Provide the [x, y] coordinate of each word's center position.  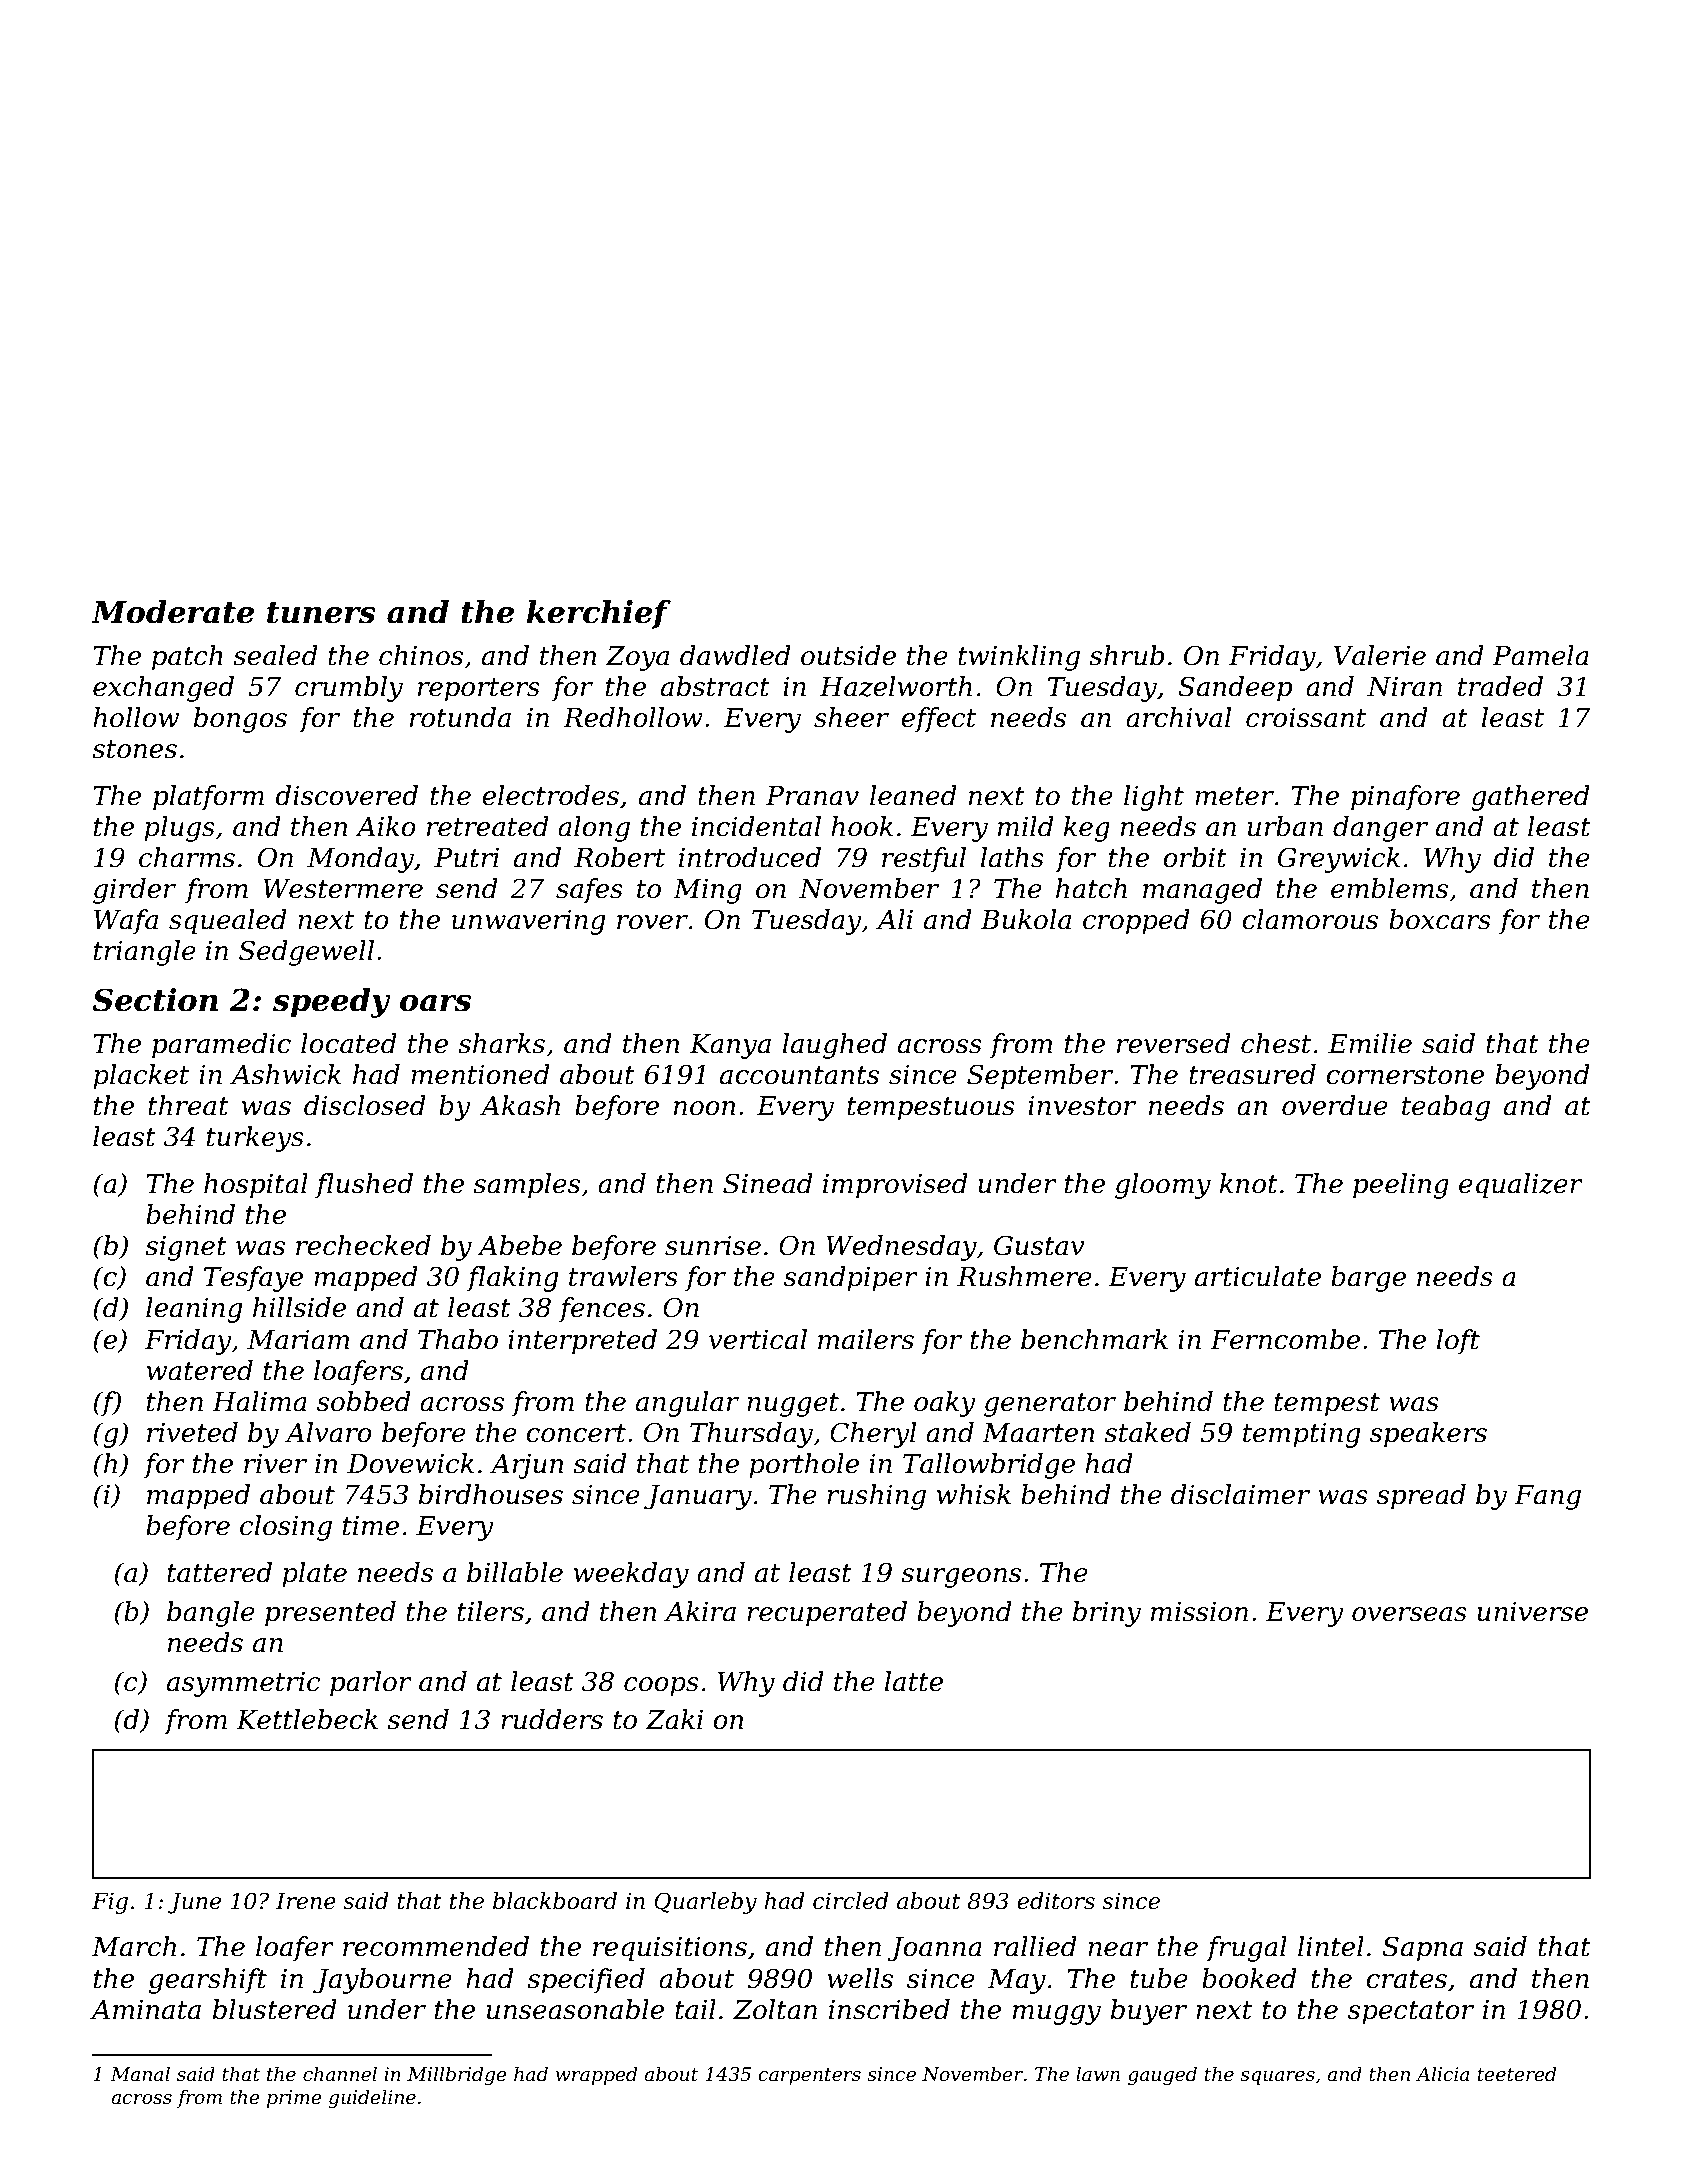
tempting [1301, 1435]
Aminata [145, 2010]
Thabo [458, 1339]
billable [515, 1572]
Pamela [1540, 655]
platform [208, 798]
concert [576, 1433]
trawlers [623, 1276]
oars [435, 1003]
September [1040, 1077]
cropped [1136, 922]
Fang [1547, 1497]
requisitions [670, 1949]
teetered [1517, 2074]
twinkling [1019, 658]
